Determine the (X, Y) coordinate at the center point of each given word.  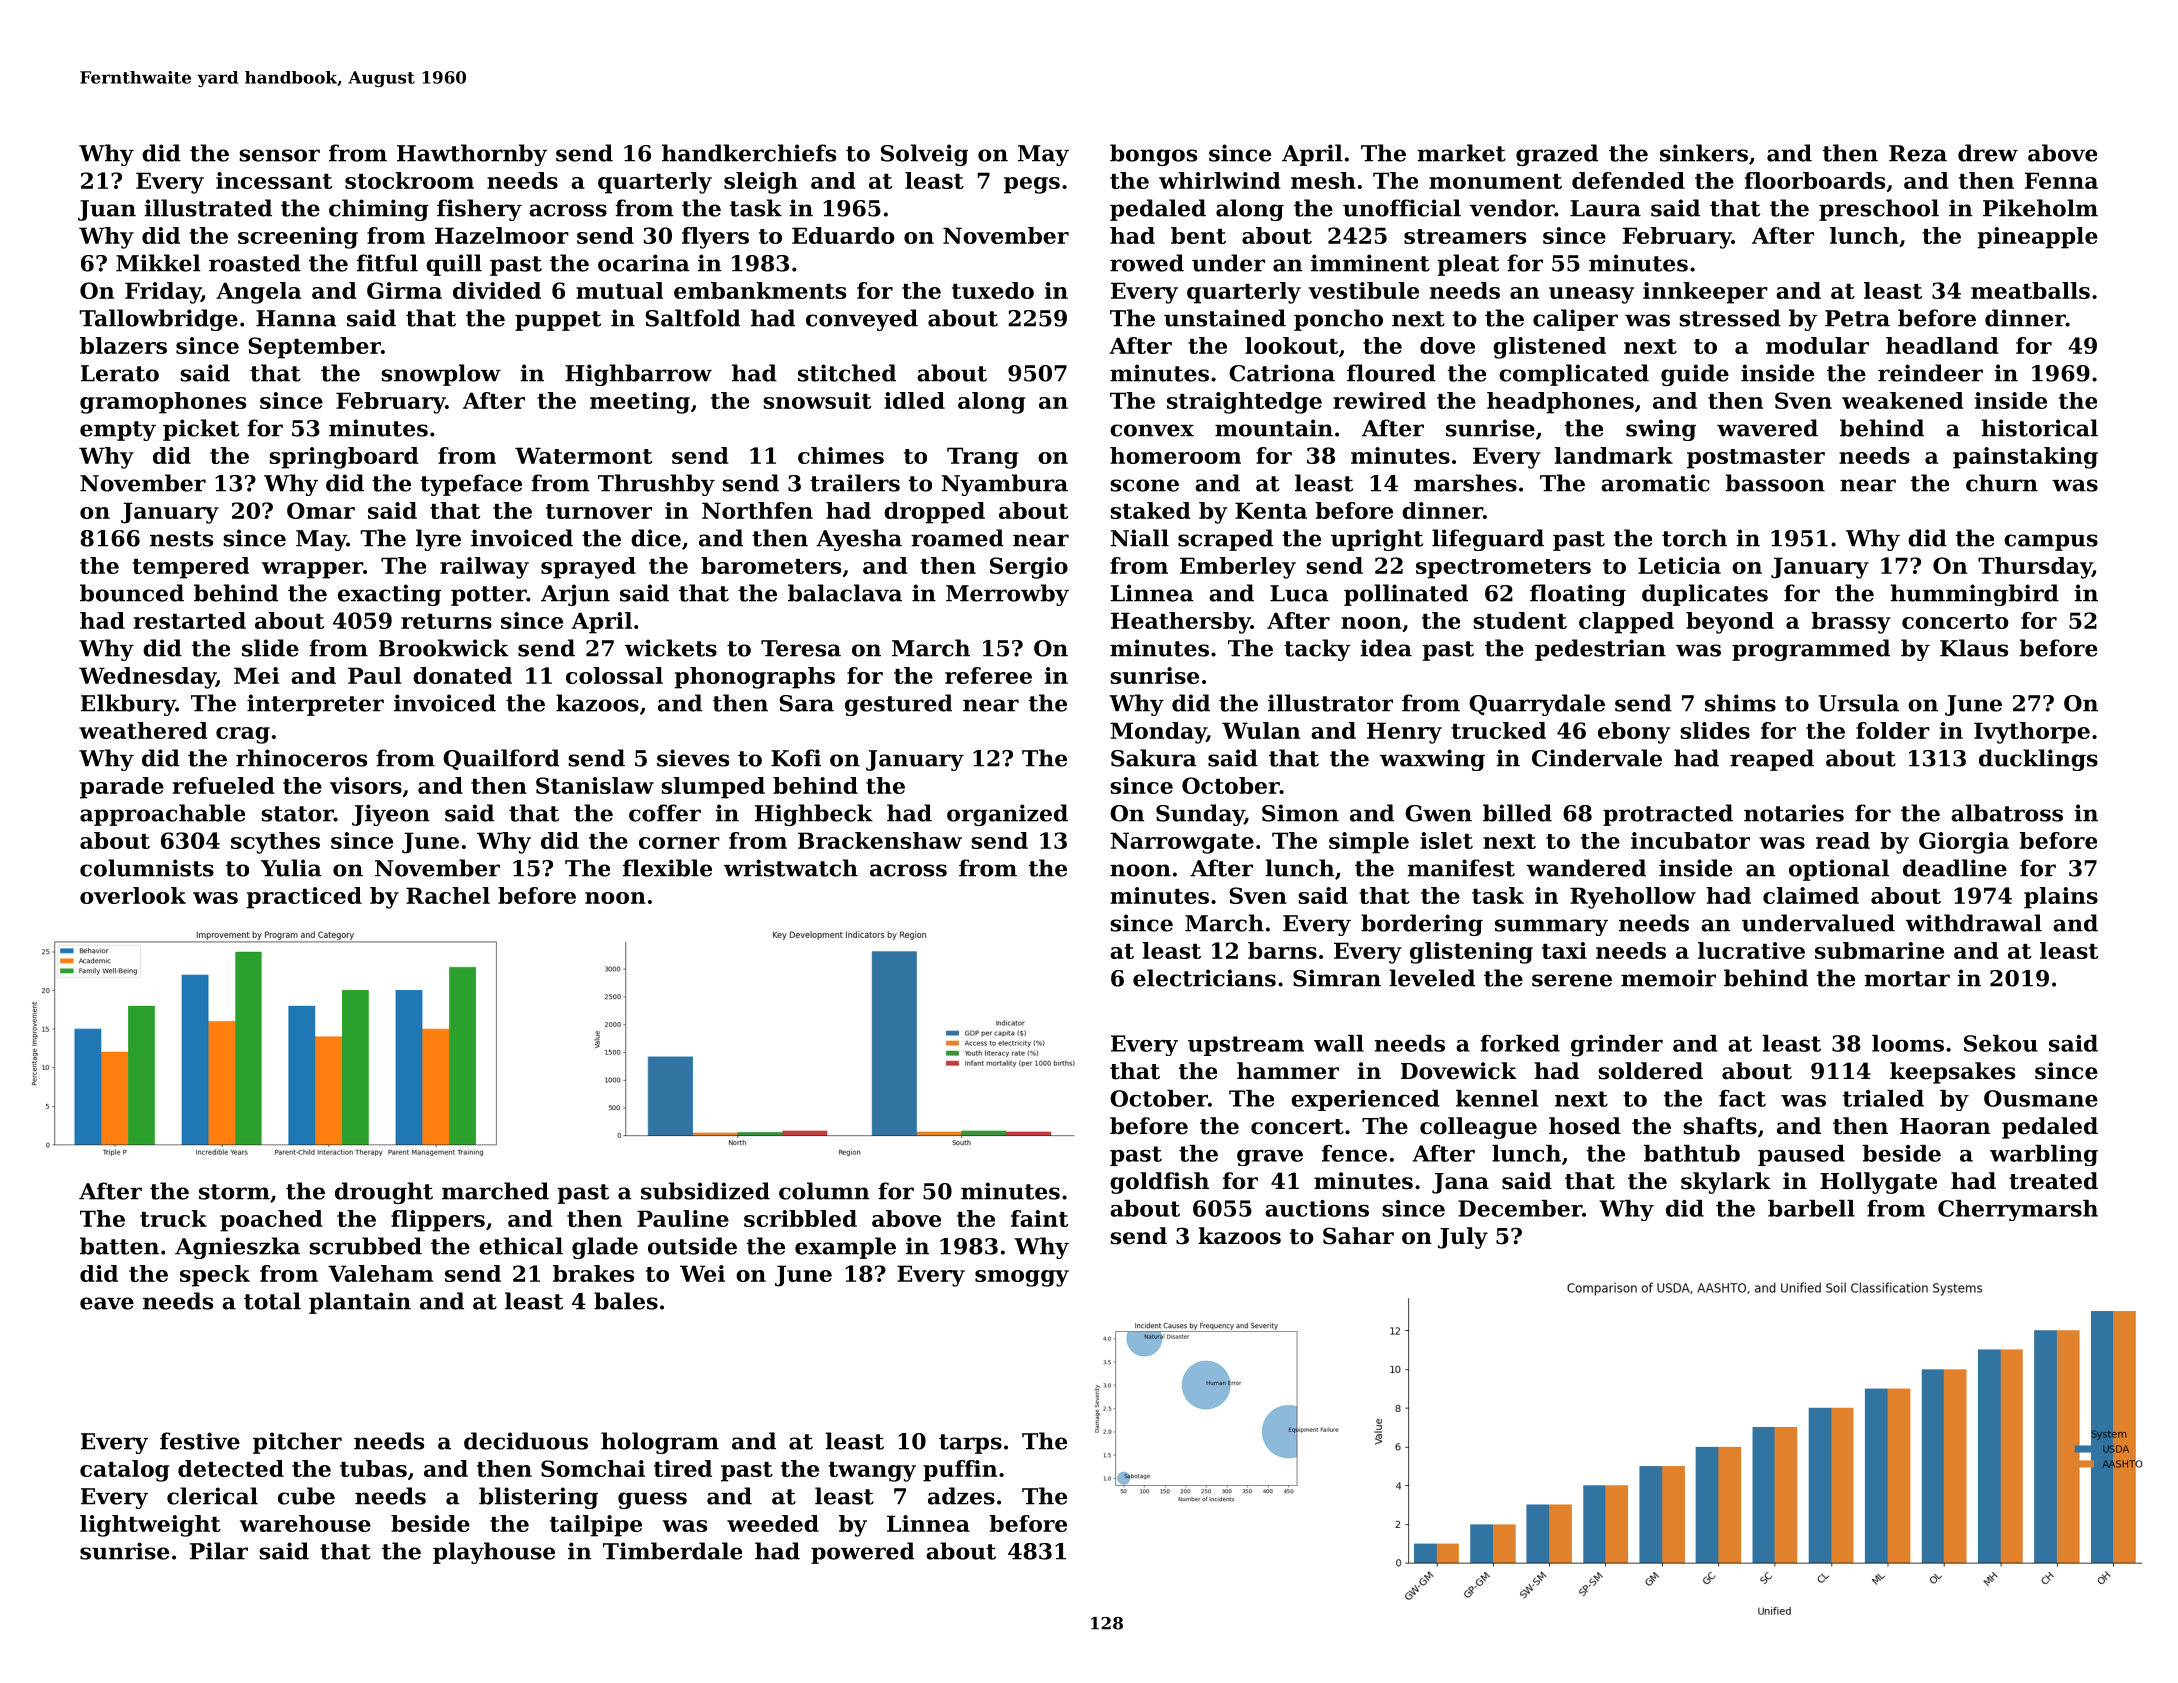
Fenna (2061, 180)
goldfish (1159, 1183)
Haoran (1945, 1126)
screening (298, 238)
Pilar (219, 1551)
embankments (760, 290)
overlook (133, 895)
